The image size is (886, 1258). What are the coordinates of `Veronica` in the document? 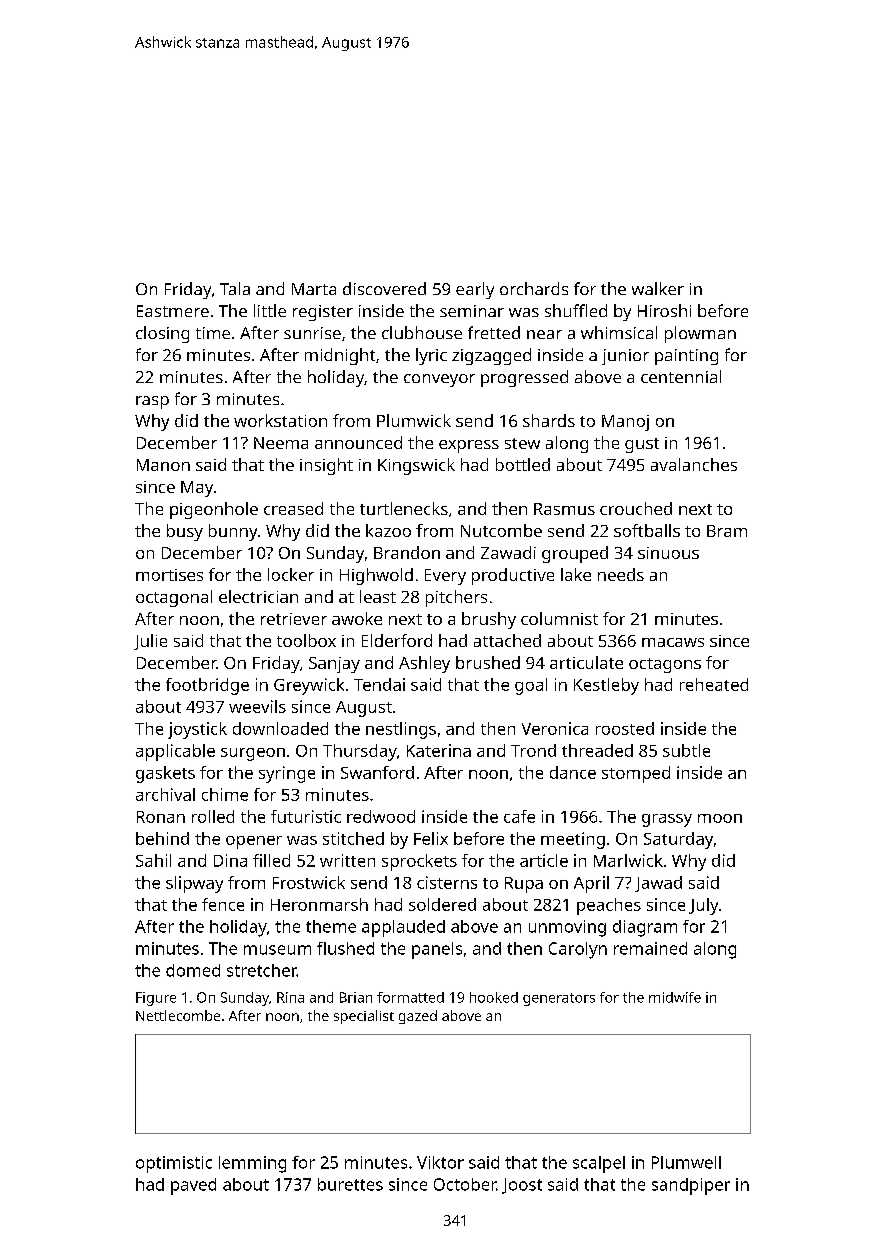 It's located at (555, 728).
